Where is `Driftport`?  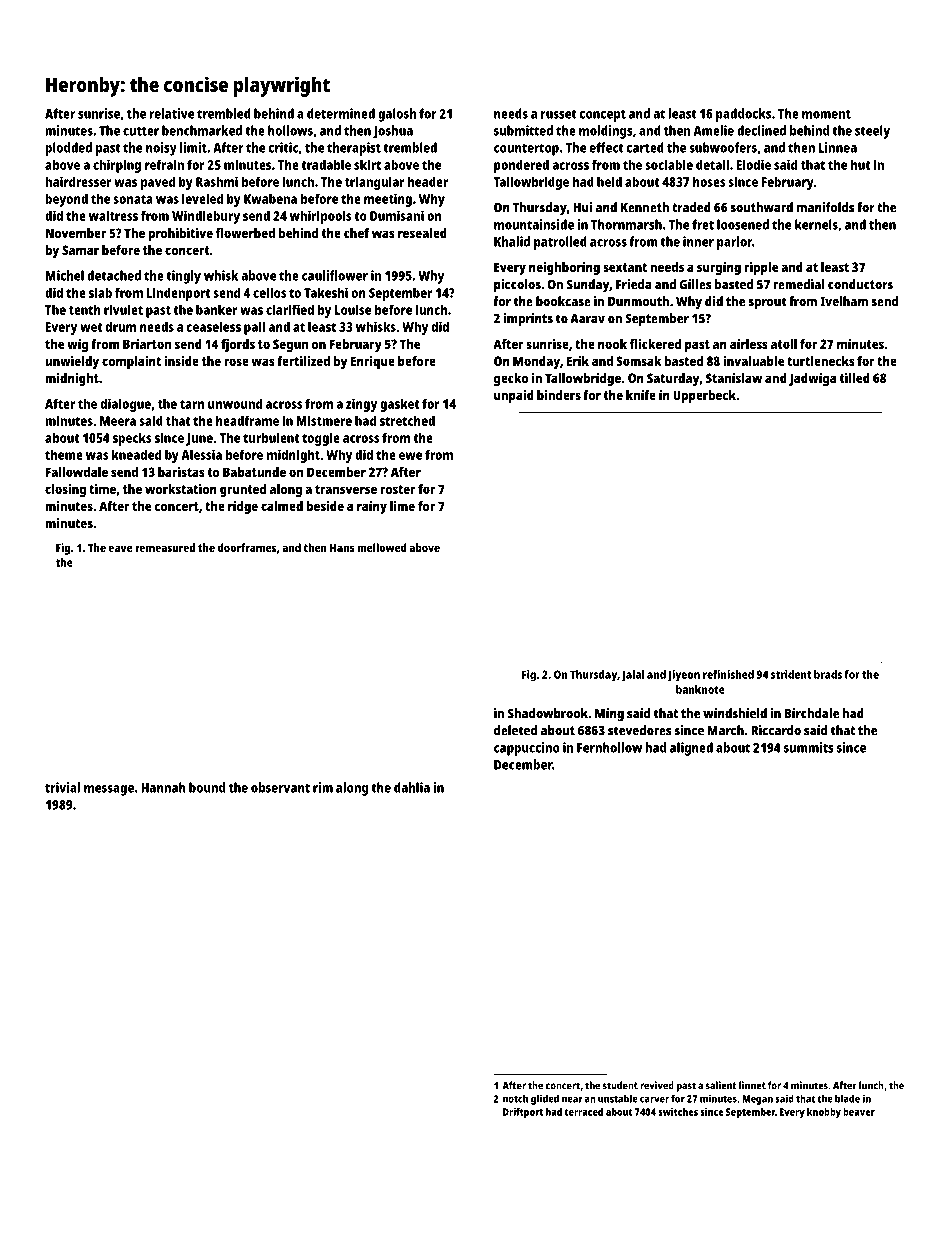 Driftport is located at coordinates (523, 1113).
